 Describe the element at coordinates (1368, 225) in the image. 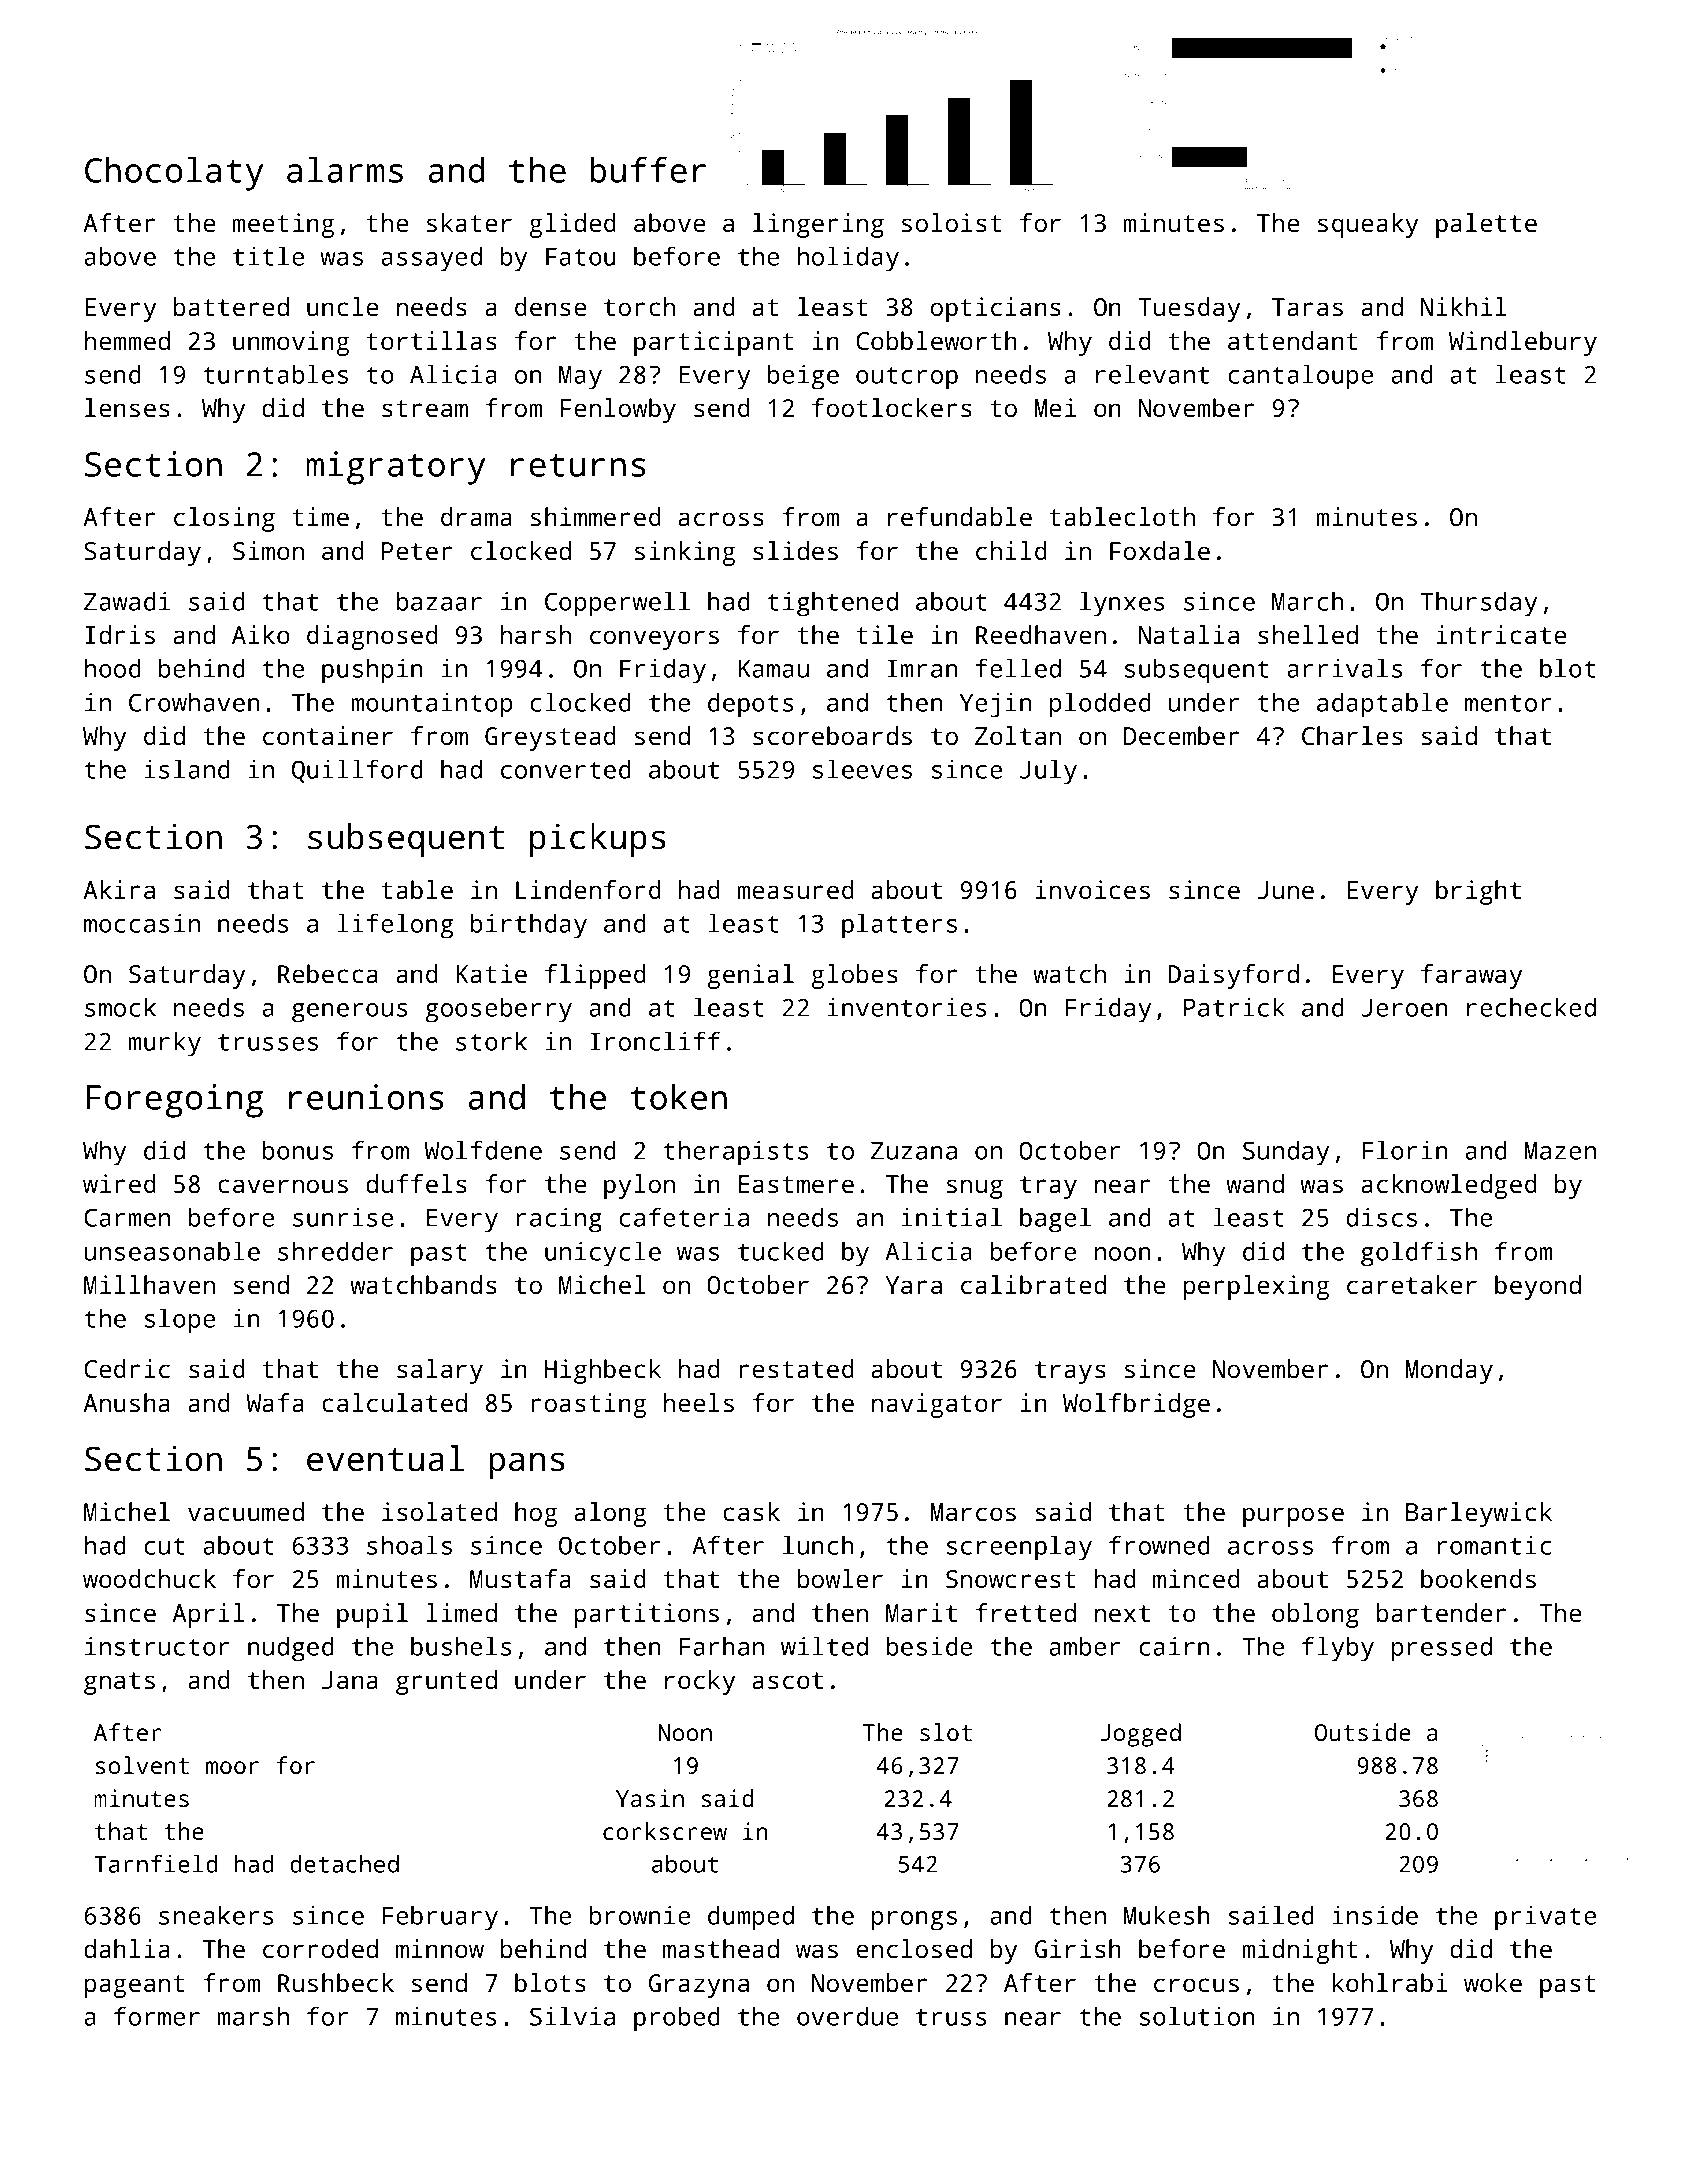

I see `squeaky` at that location.
